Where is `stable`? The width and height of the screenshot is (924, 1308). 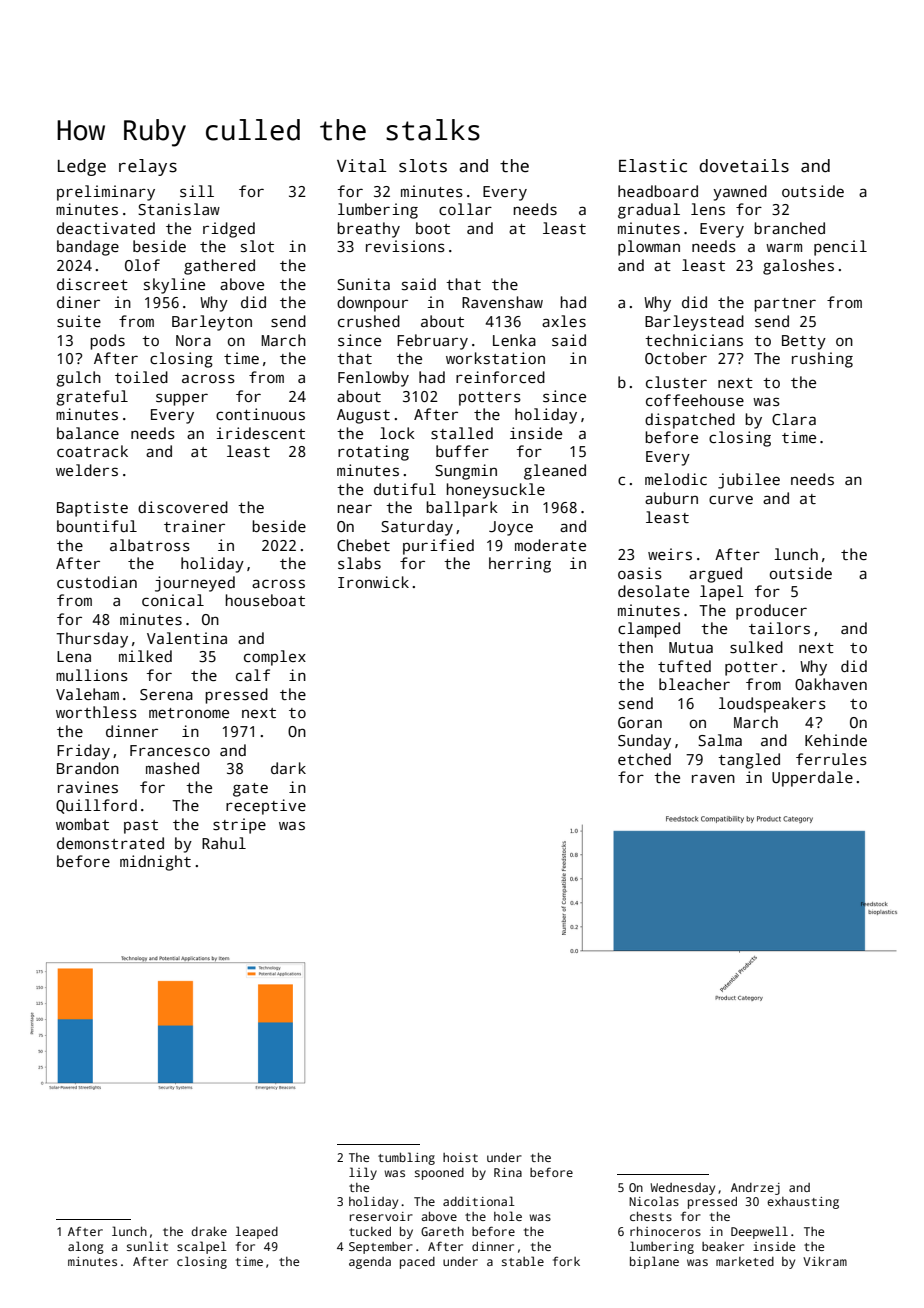
stable is located at coordinates (523, 1261).
